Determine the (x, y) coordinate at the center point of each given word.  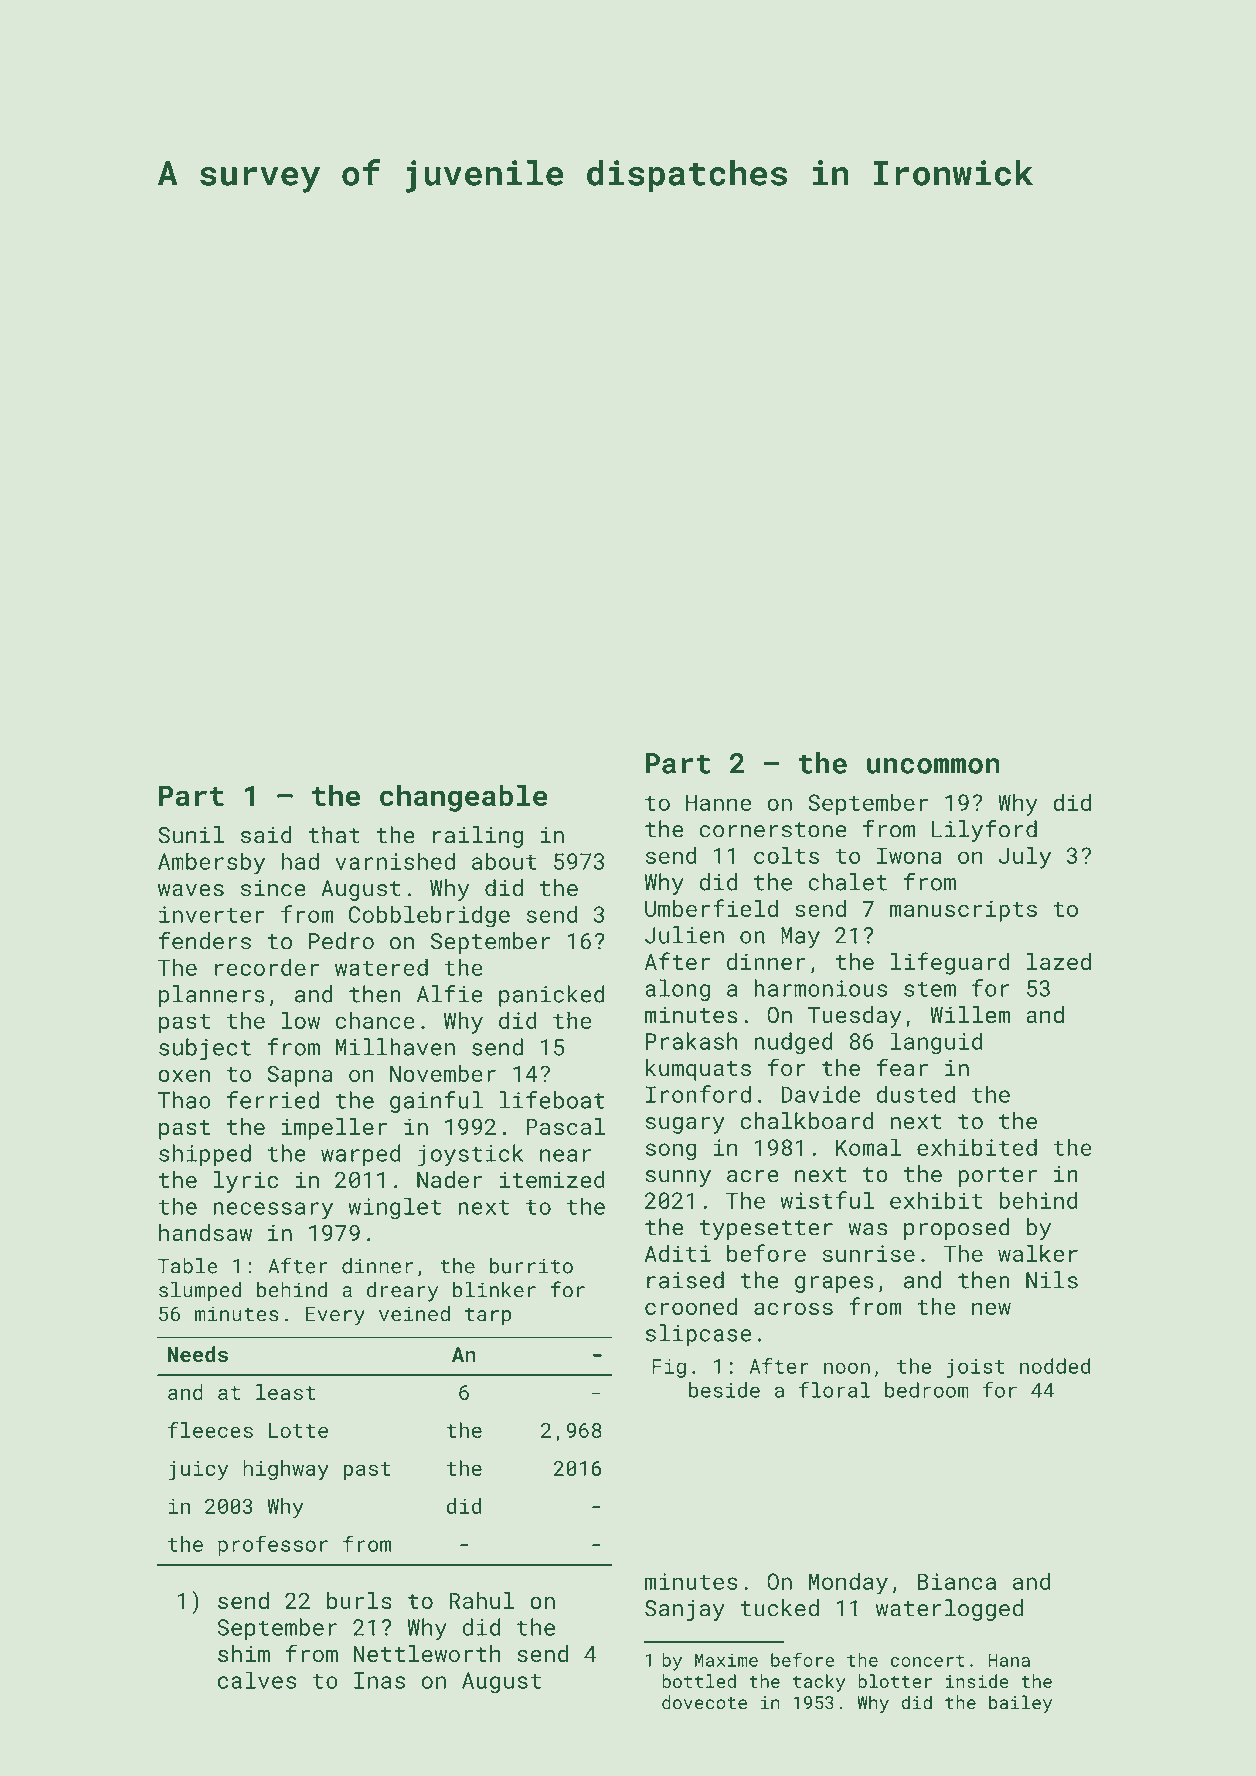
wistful (827, 1200)
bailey (1020, 1704)
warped (361, 1155)
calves (257, 1680)
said (266, 835)
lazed (1059, 961)
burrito (531, 1266)
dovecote (704, 1702)
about (504, 861)
